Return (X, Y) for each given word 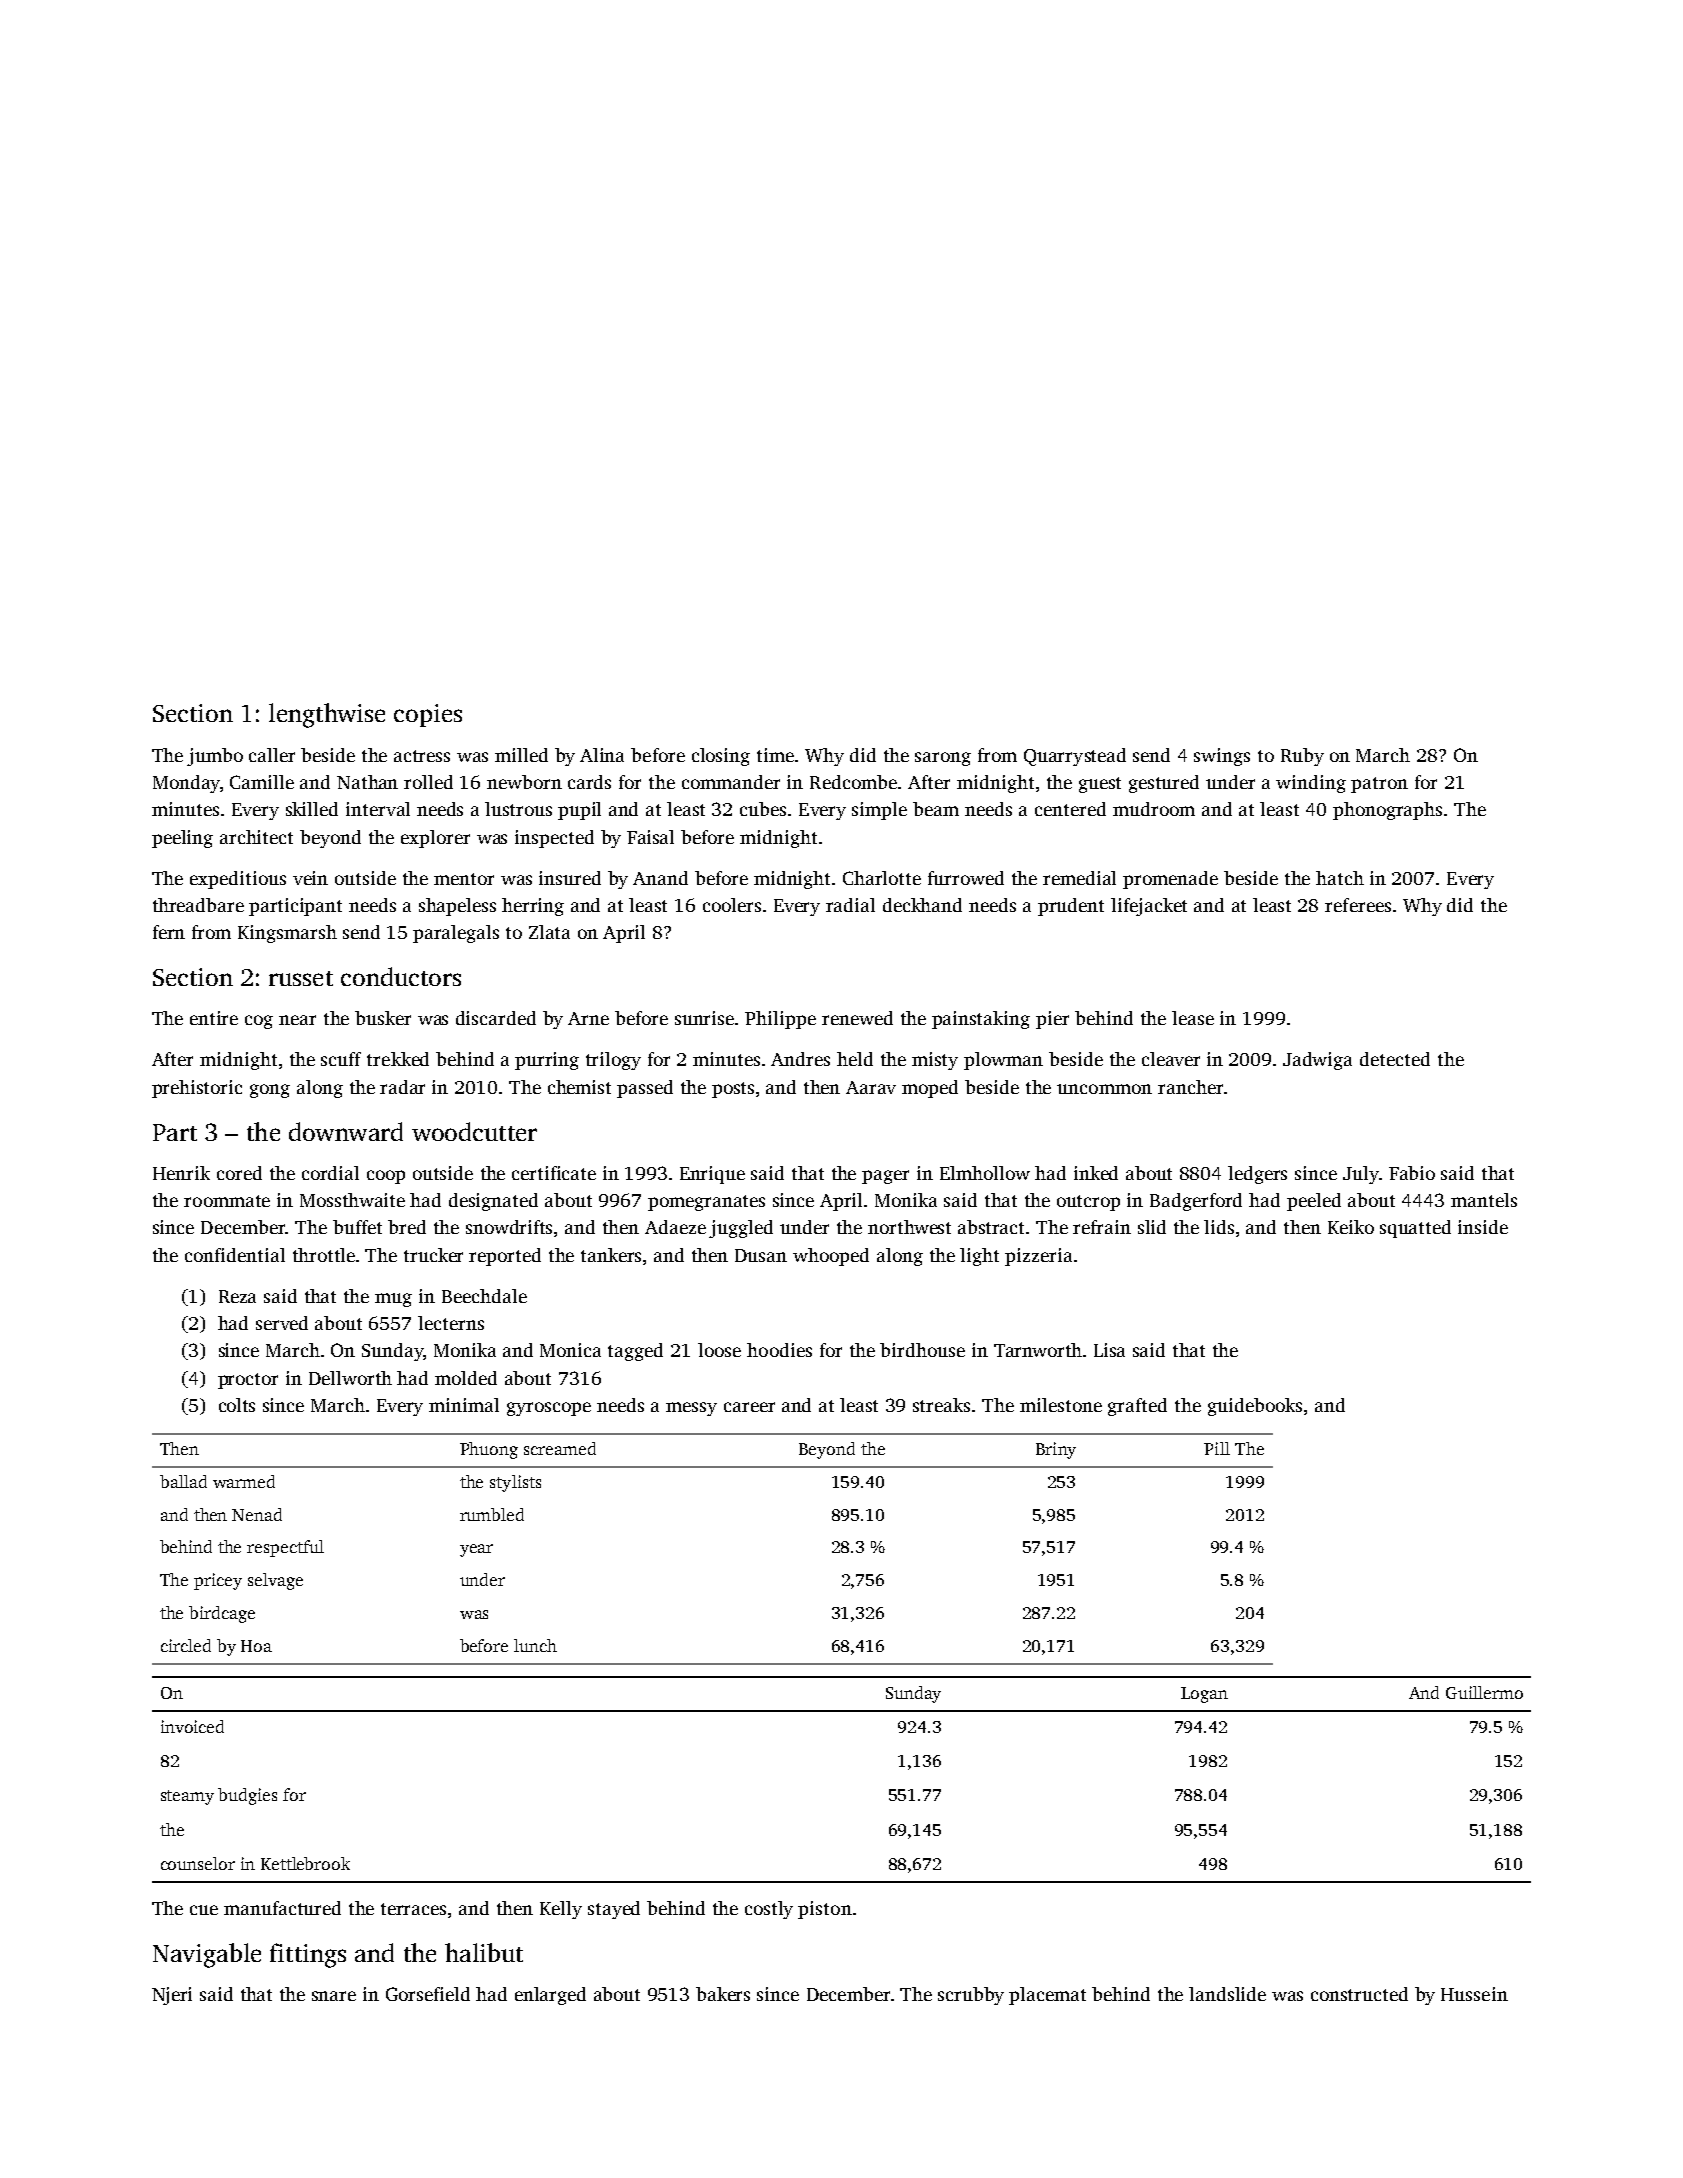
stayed (614, 1910)
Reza (237, 1296)
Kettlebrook (305, 1863)
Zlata (549, 932)
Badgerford (1196, 1202)
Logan (1204, 1695)
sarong (943, 759)
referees (1358, 905)
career (749, 1407)
